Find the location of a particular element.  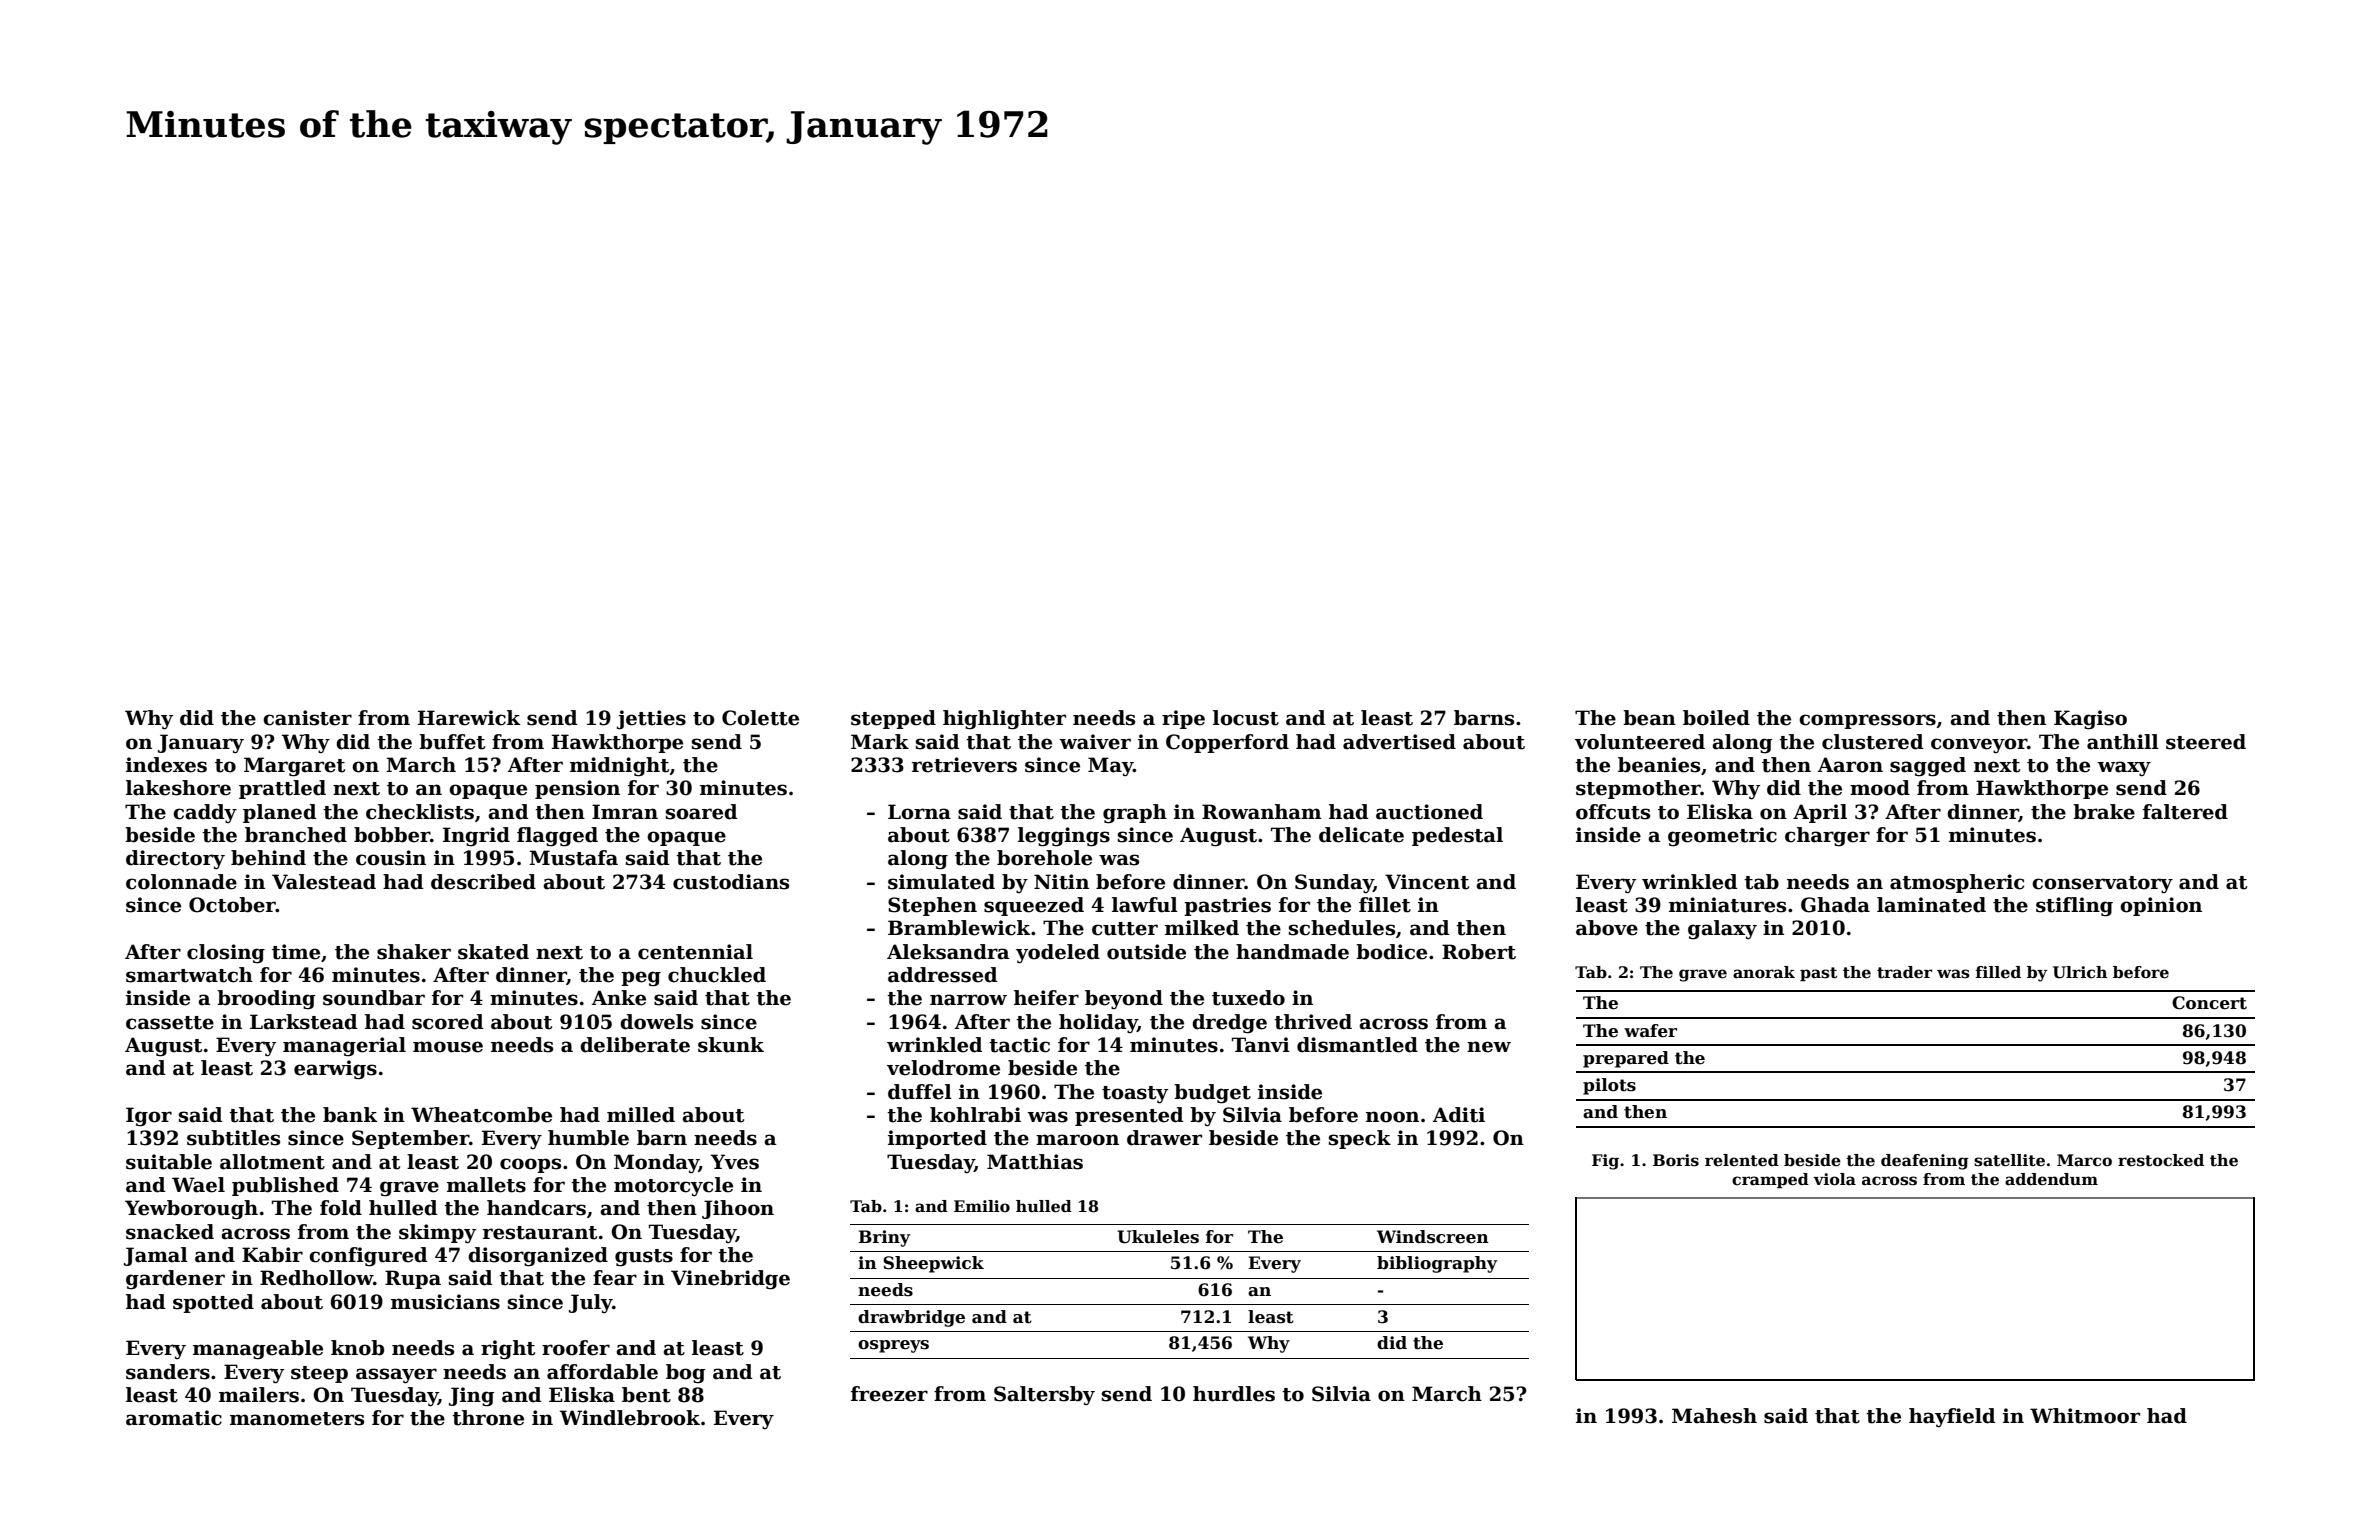

July is located at coordinates (590, 1303).
